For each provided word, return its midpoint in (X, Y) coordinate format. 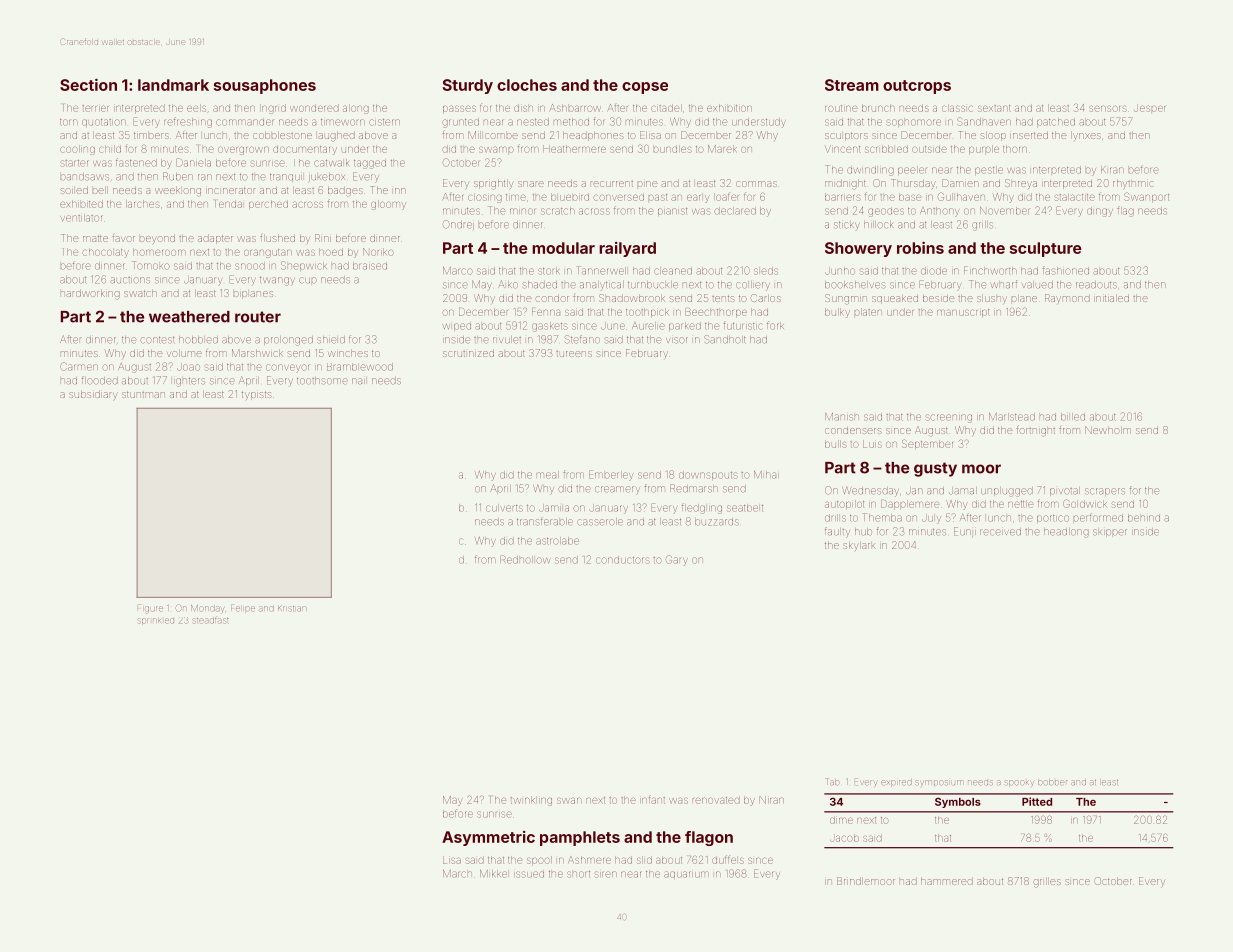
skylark (859, 546)
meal (548, 474)
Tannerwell (601, 270)
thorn (1015, 149)
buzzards (717, 522)
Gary (677, 560)
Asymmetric (488, 838)
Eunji (965, 531)
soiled (74, 190)
